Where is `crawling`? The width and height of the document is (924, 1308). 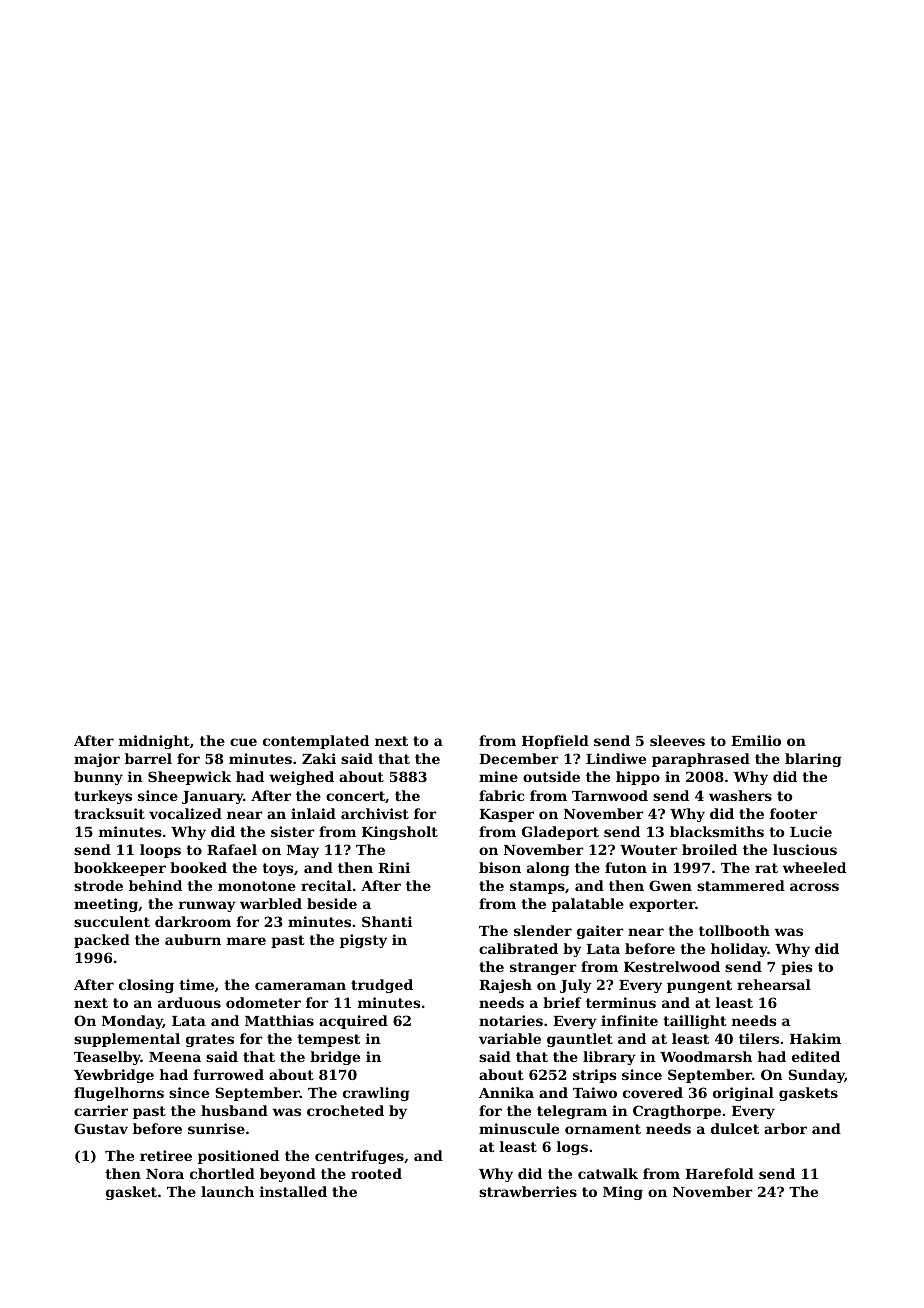 crawling is located at coordinates (376, 1094).
